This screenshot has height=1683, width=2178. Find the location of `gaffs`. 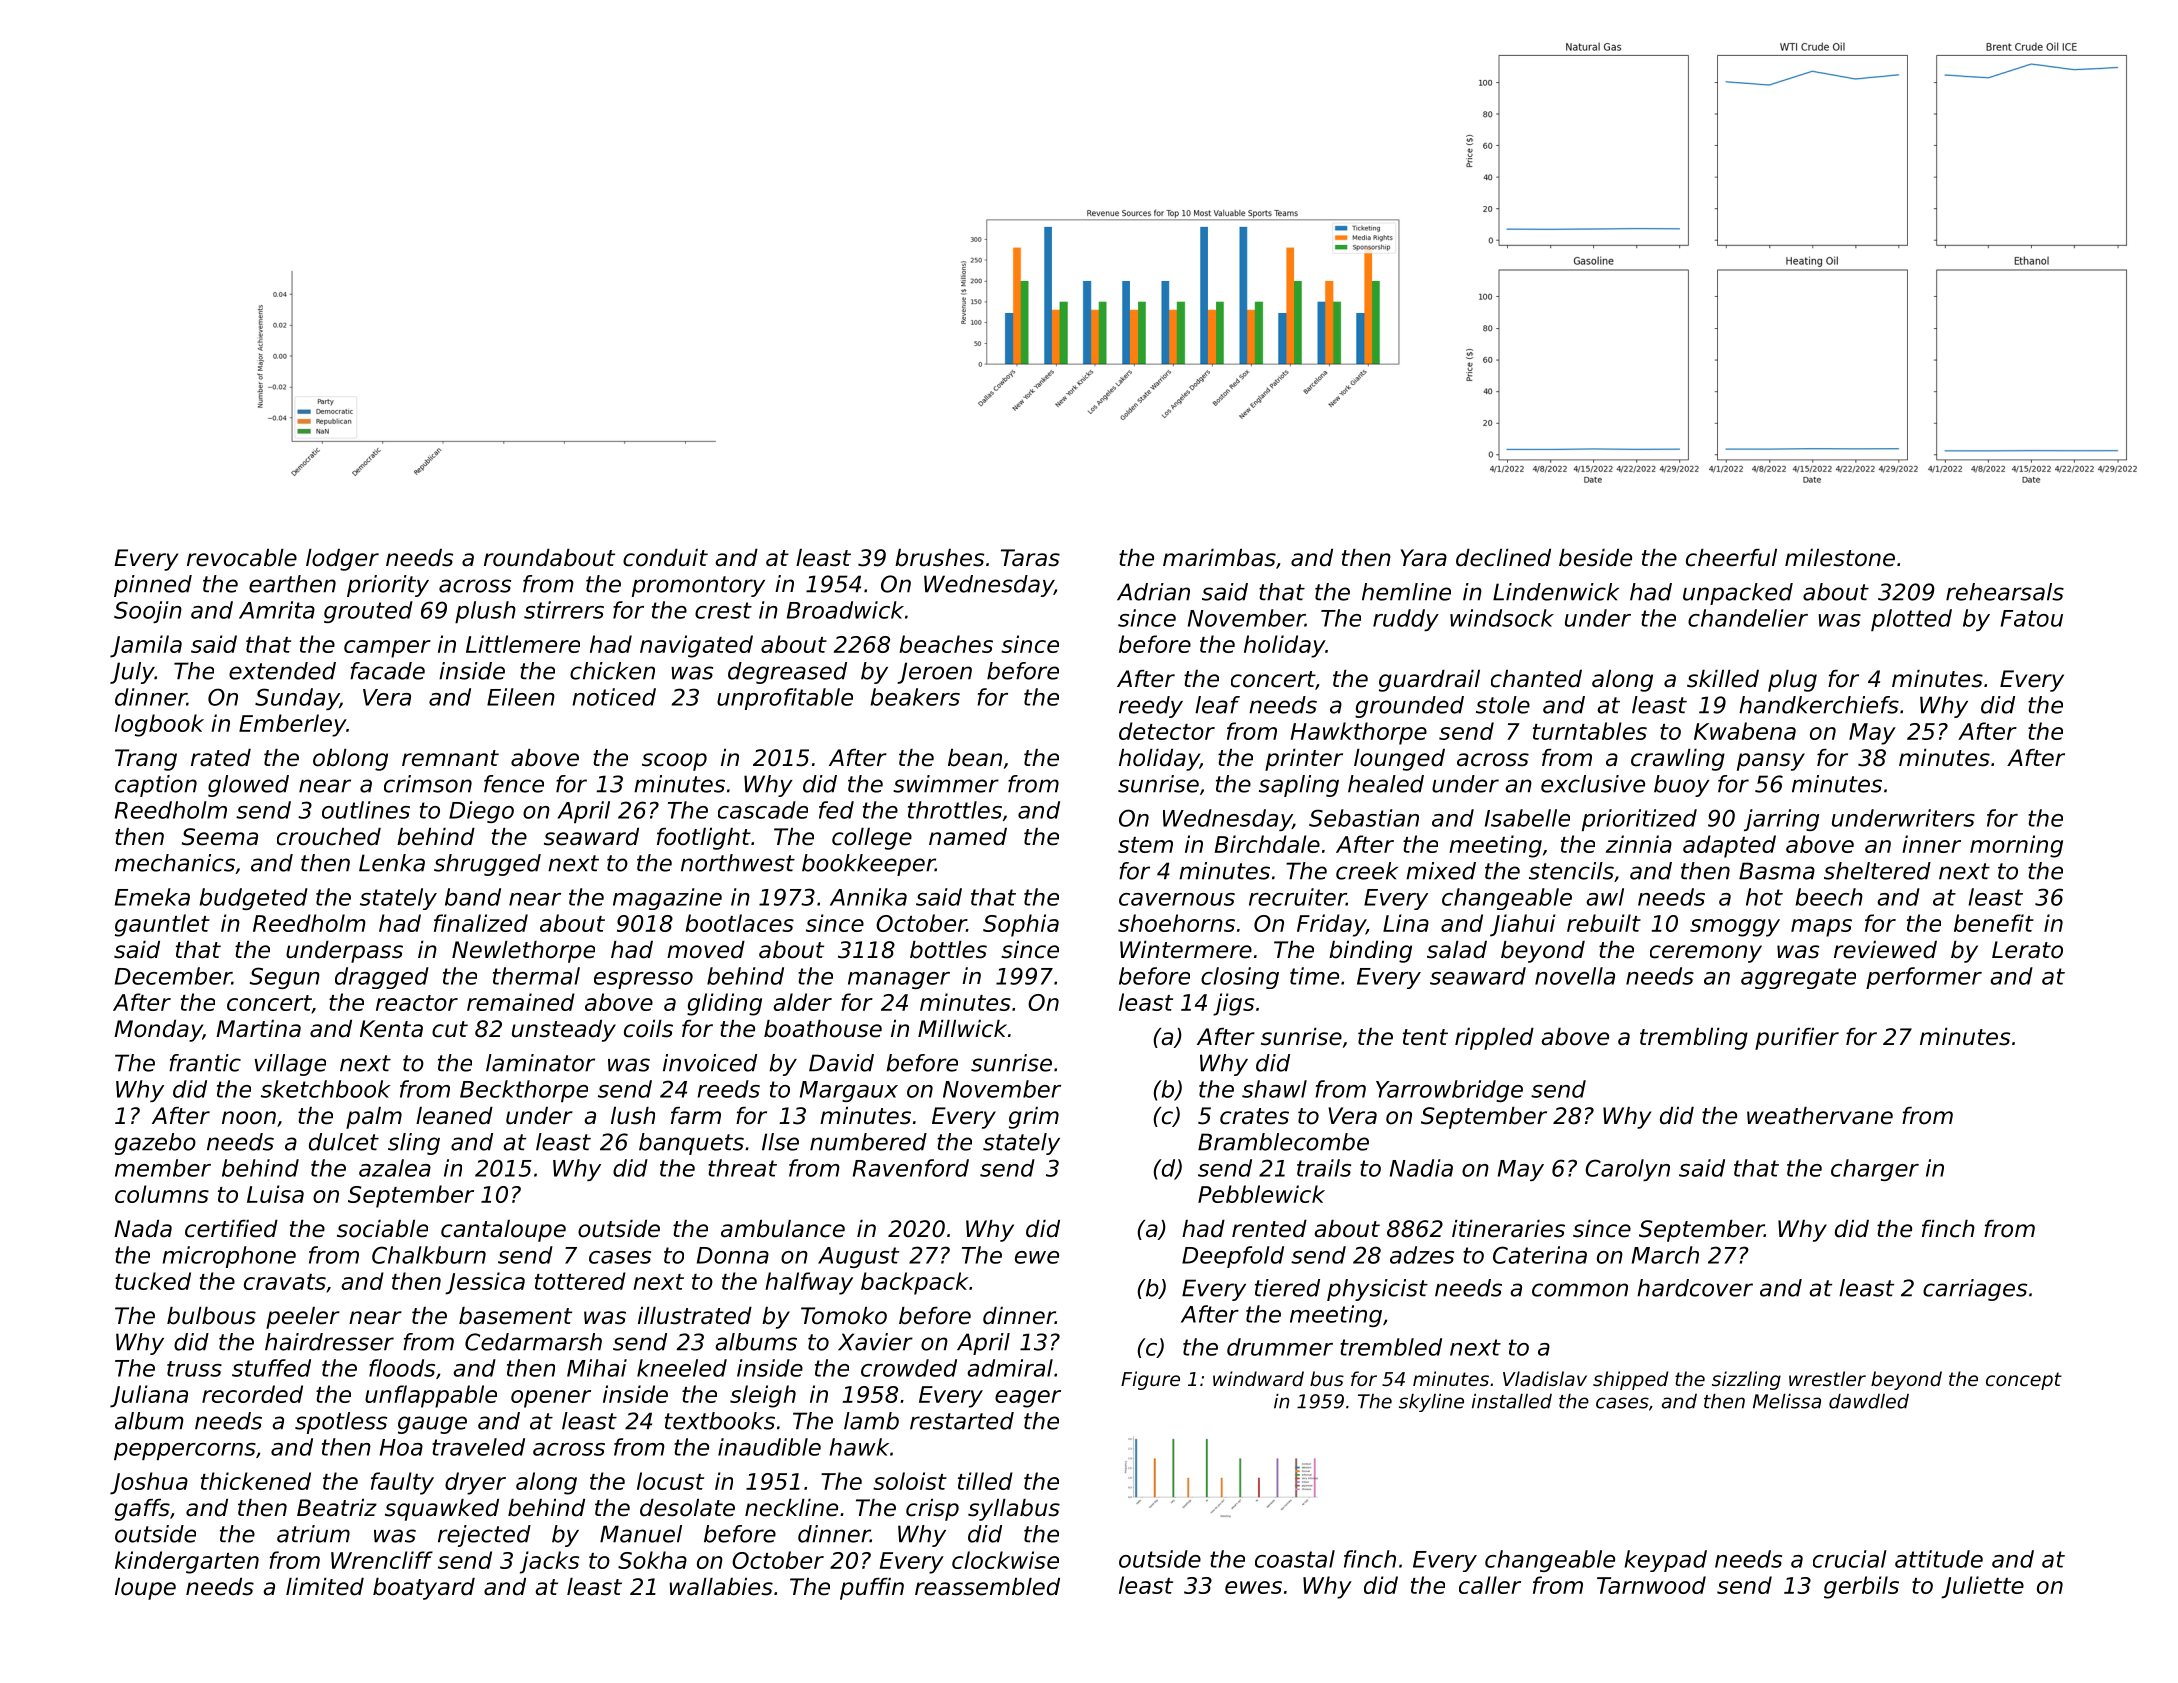

gaffs is located at coordinates (142, 1510).
